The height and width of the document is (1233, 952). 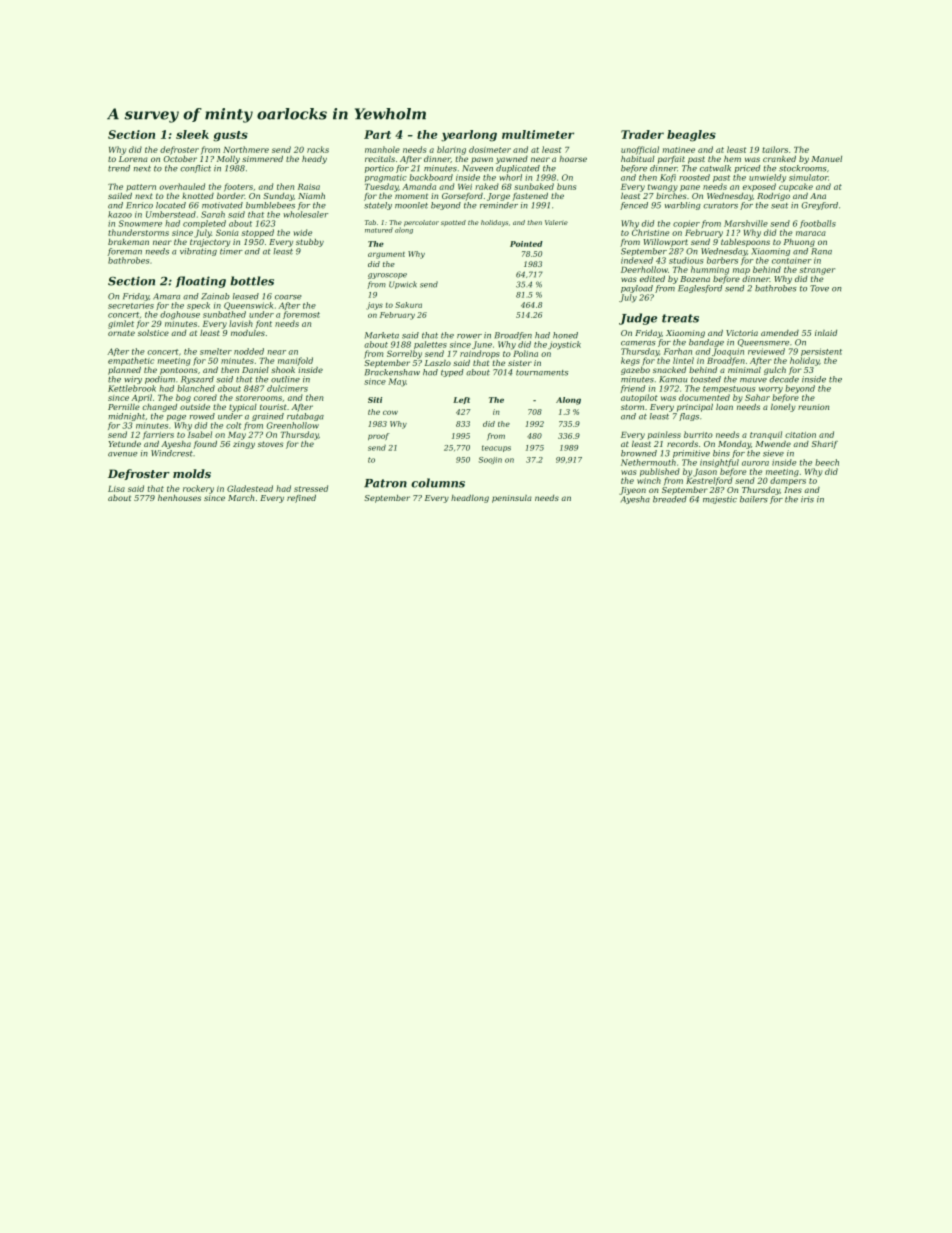 What do you see at coordinates (826, 159) in the document?
I see `Manuel` at bounding box center [826, 159].
